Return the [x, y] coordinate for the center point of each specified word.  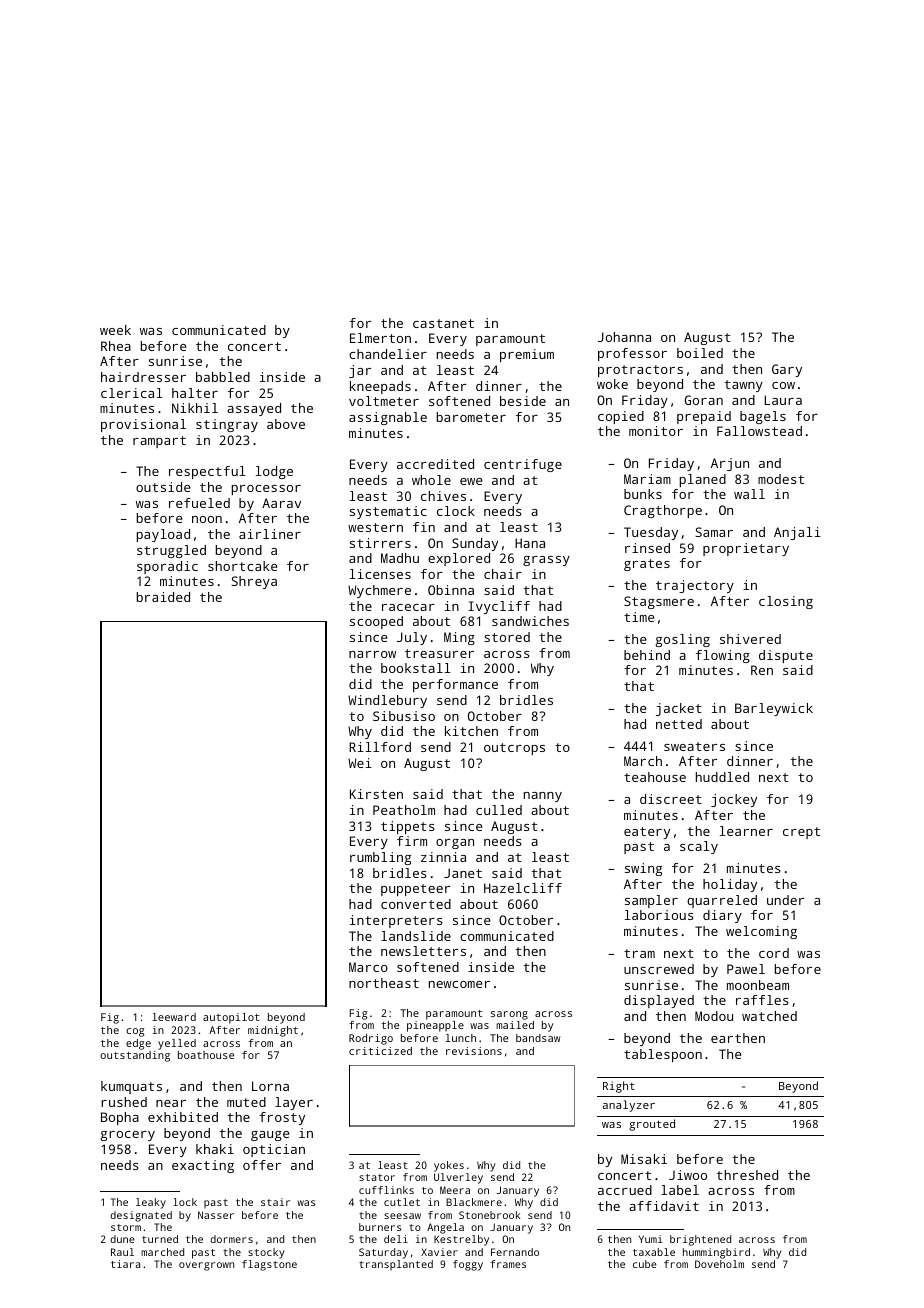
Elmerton [380, 338]
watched [769, 1016]
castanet [443, 323]
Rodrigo [371, 1039]
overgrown [206, 1266]
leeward [174, 1017]
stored [507, 637]
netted [679, 724]
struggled [171, 551]
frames [508, 1264]
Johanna [624, 337]
